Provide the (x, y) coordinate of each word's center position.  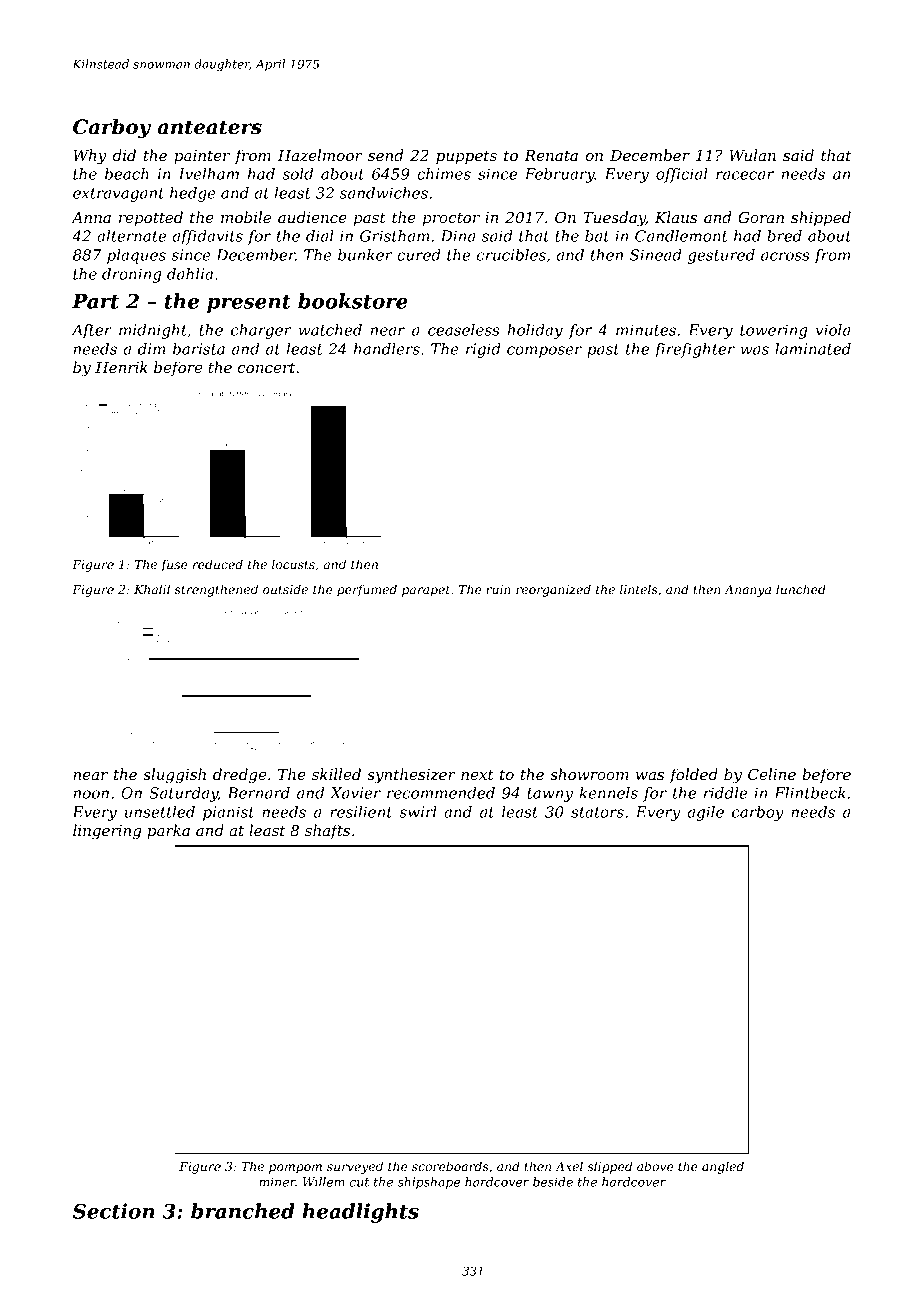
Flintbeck (810, 793)
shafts (327, 831)
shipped (821, 218)
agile (705, 813)
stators (597, 812)
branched (243, 1211)
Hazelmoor (320, 155)
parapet (426, 591)
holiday (535, 331)
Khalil (152, 589)
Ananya (747, 591)
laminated (813, 349)
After (91, 331)
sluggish (174, 776)
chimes (444, 174)
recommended (441, 793)
